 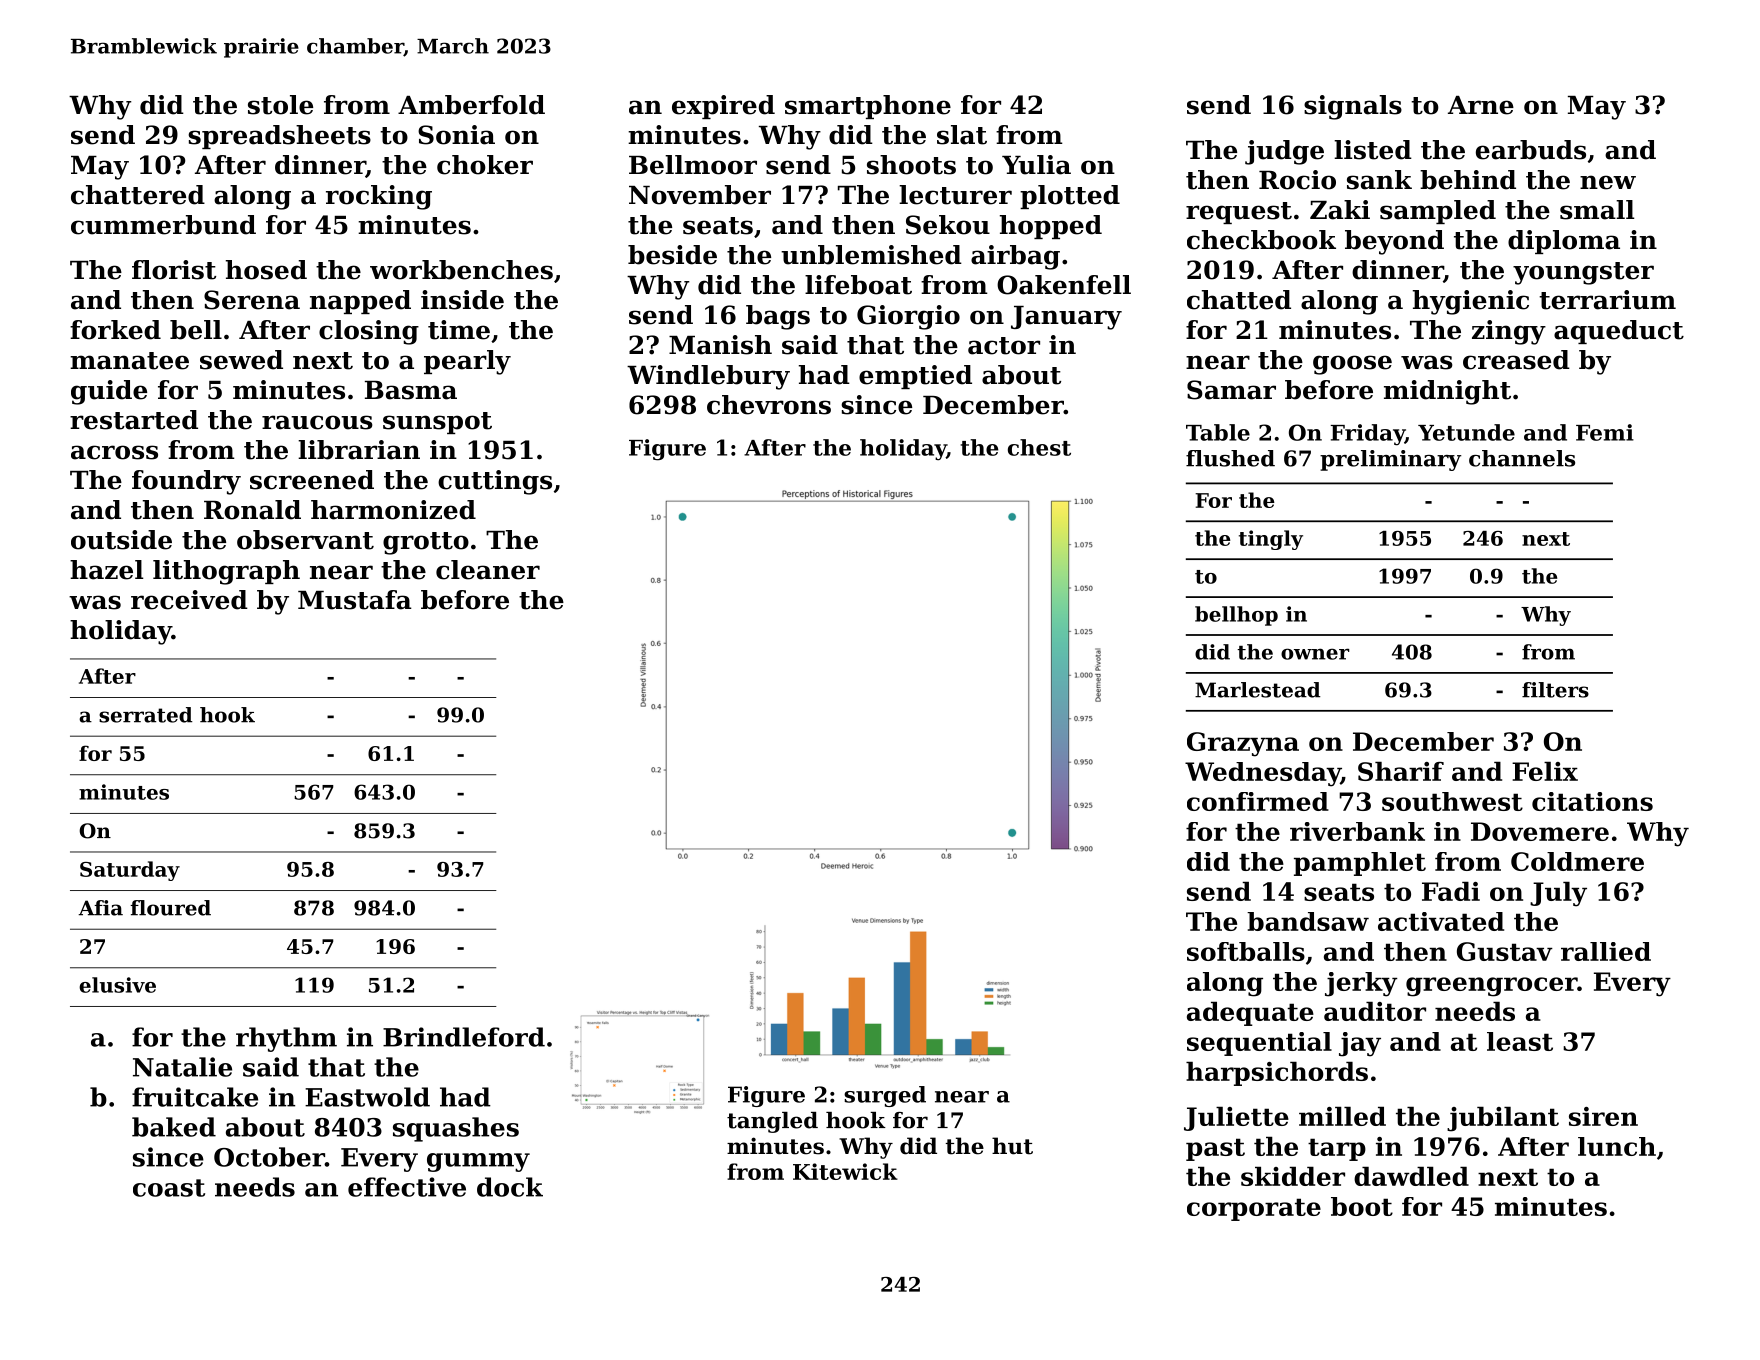 What do you see at coordinates (145, 715) in the document?
I see `serrated` at bounding box center [145, 715].
